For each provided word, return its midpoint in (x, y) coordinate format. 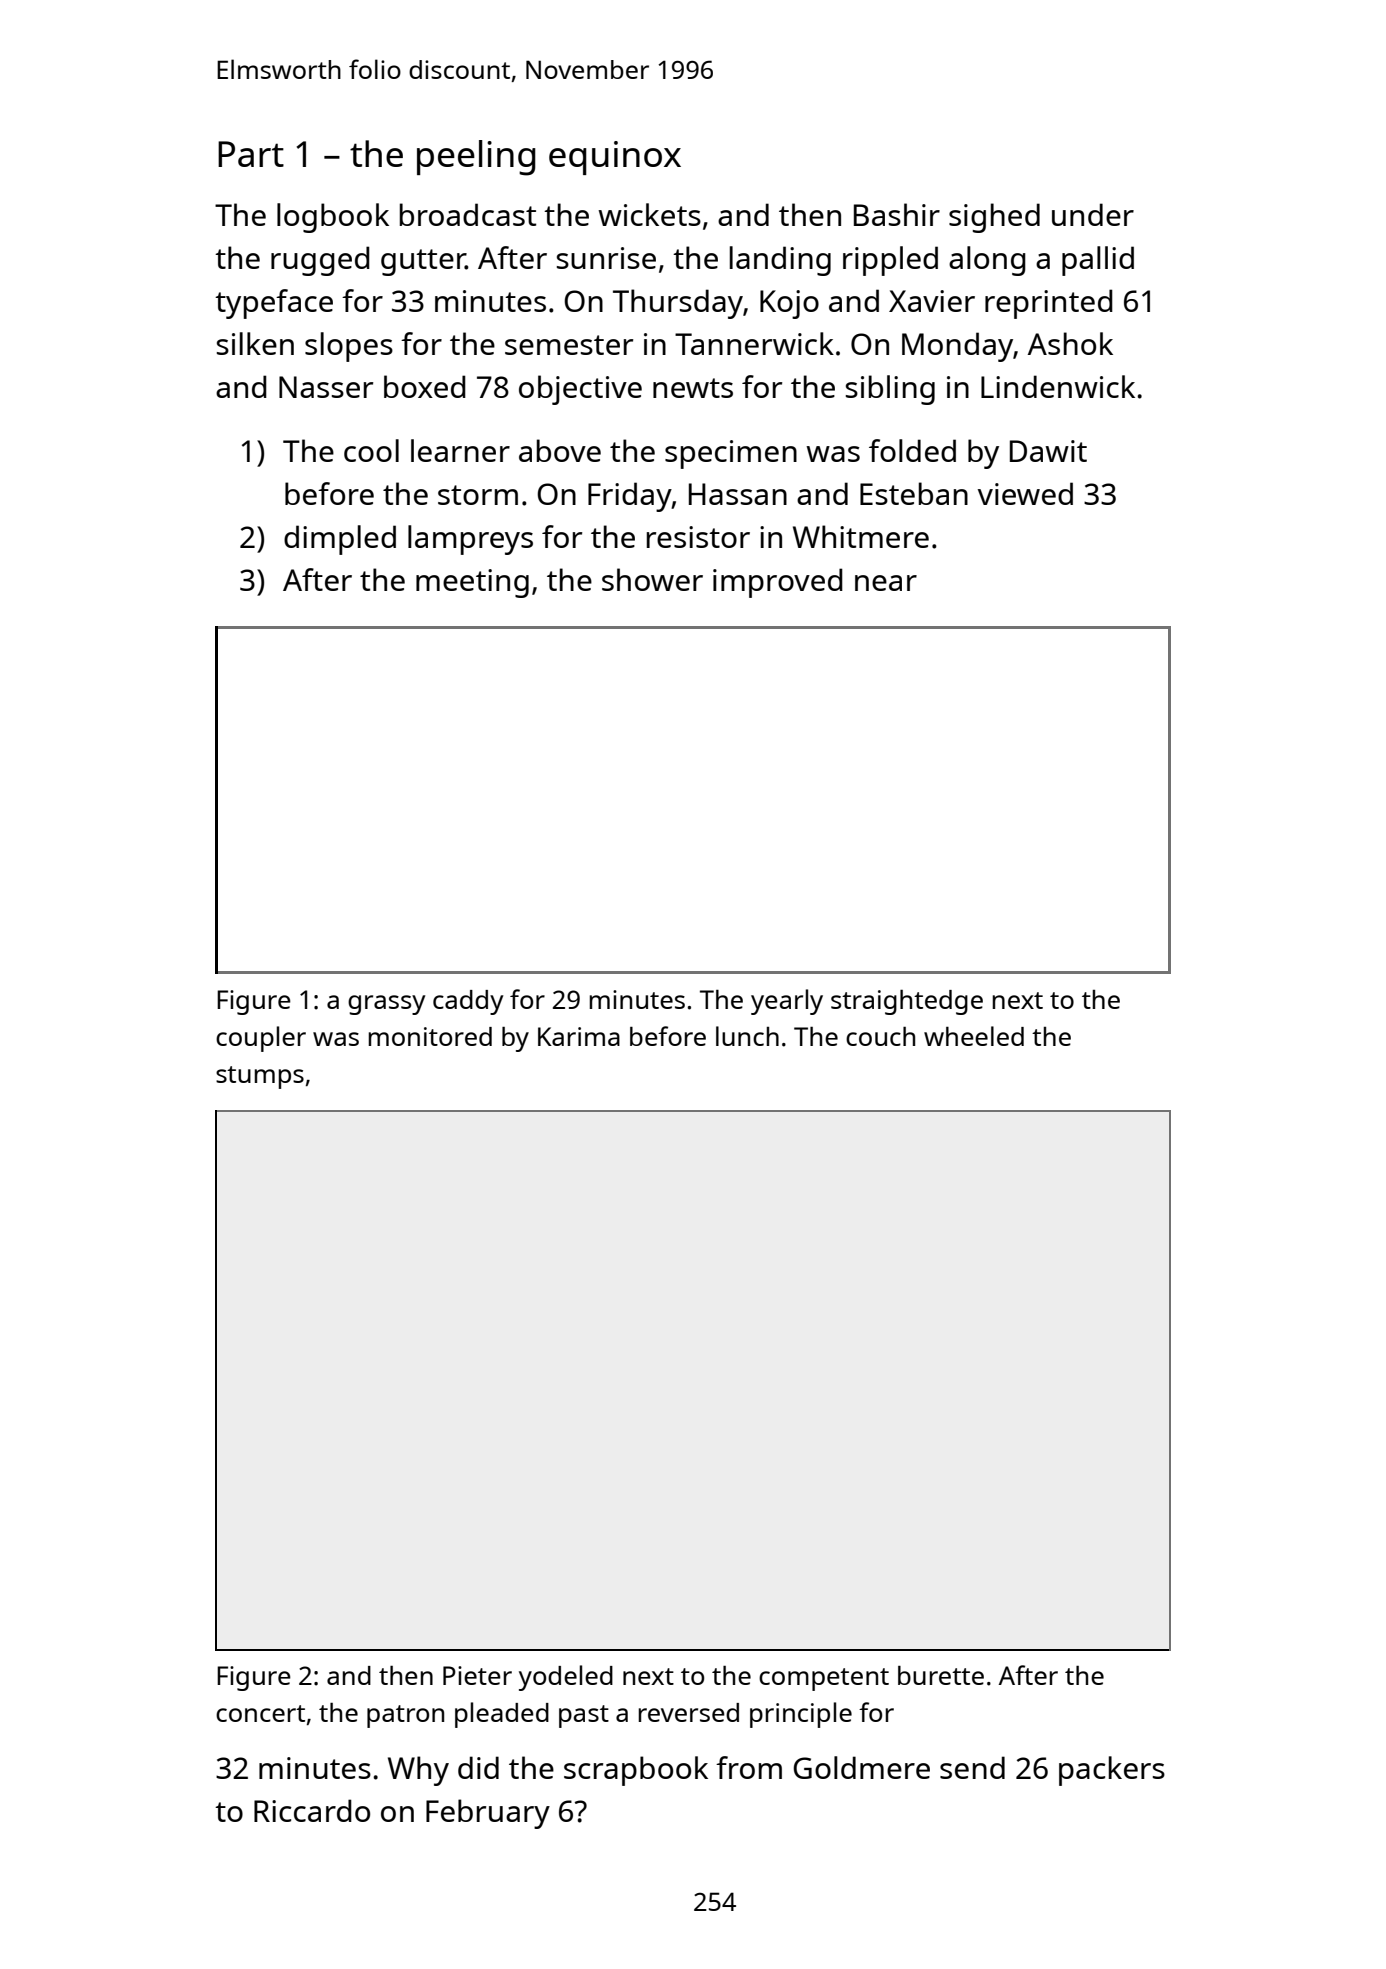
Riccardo (312, 1810)
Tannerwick (754, 343)
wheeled (974, 1036)
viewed (1025, 493)
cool (371, 450)
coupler (261, 1039)
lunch (747, 1036)
